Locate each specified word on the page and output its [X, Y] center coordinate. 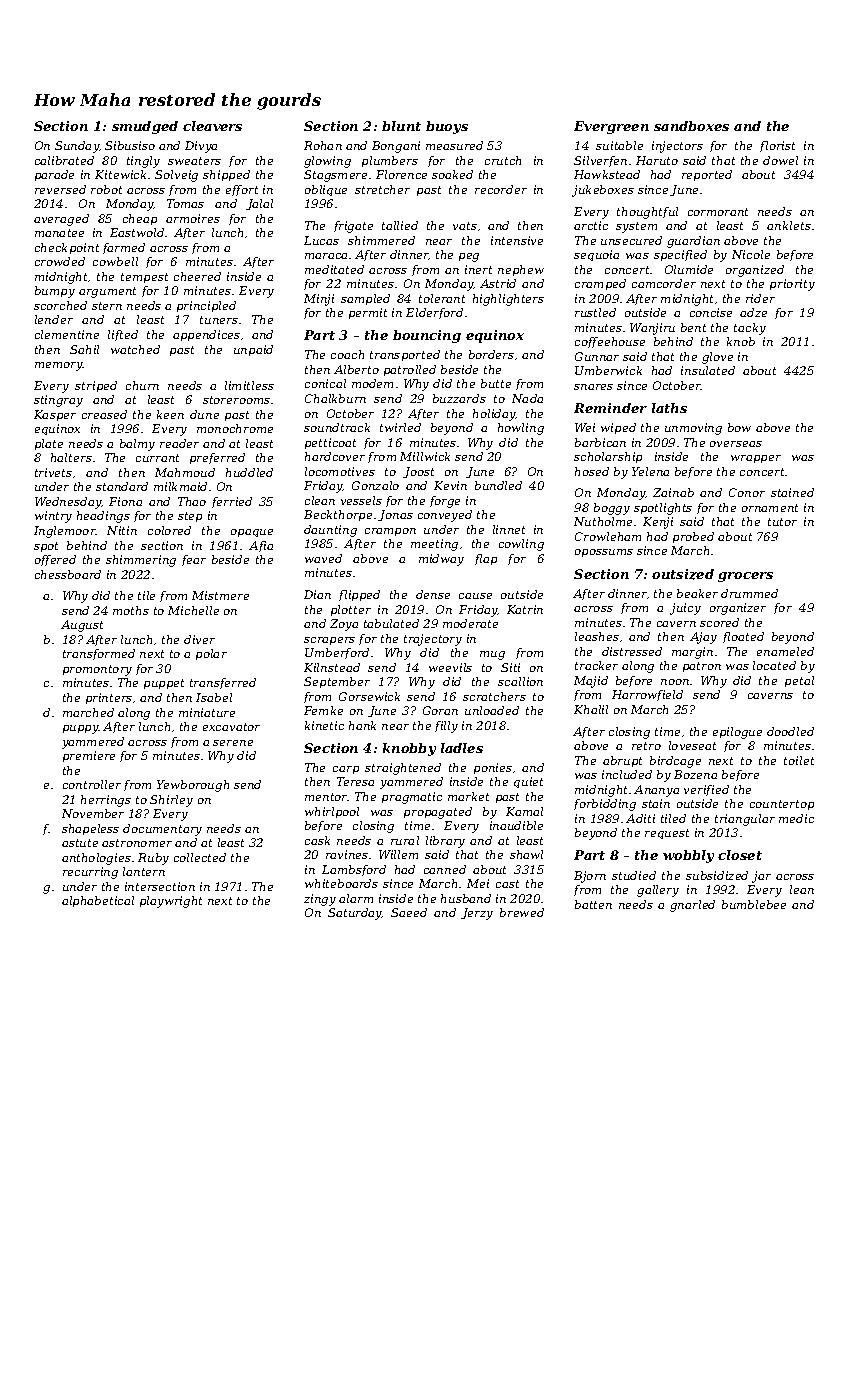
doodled [790, 731]
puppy [81, 729]
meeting [434, 545]
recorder [501, 189]
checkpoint [67, 248]
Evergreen [611, 127]
